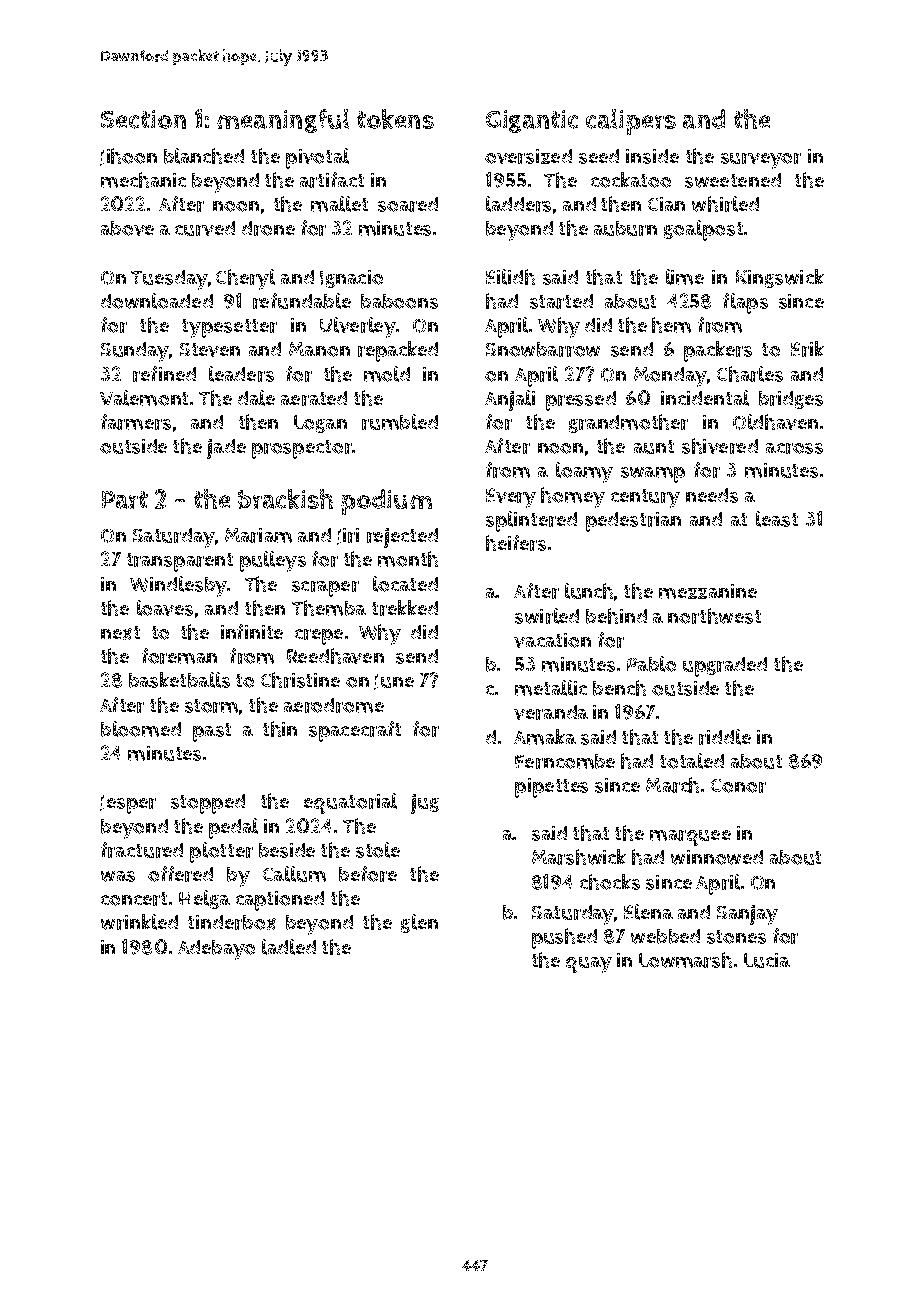  Describe the element at coordinates (395, 119) in the screenshot. I see `tokens` at that location.
